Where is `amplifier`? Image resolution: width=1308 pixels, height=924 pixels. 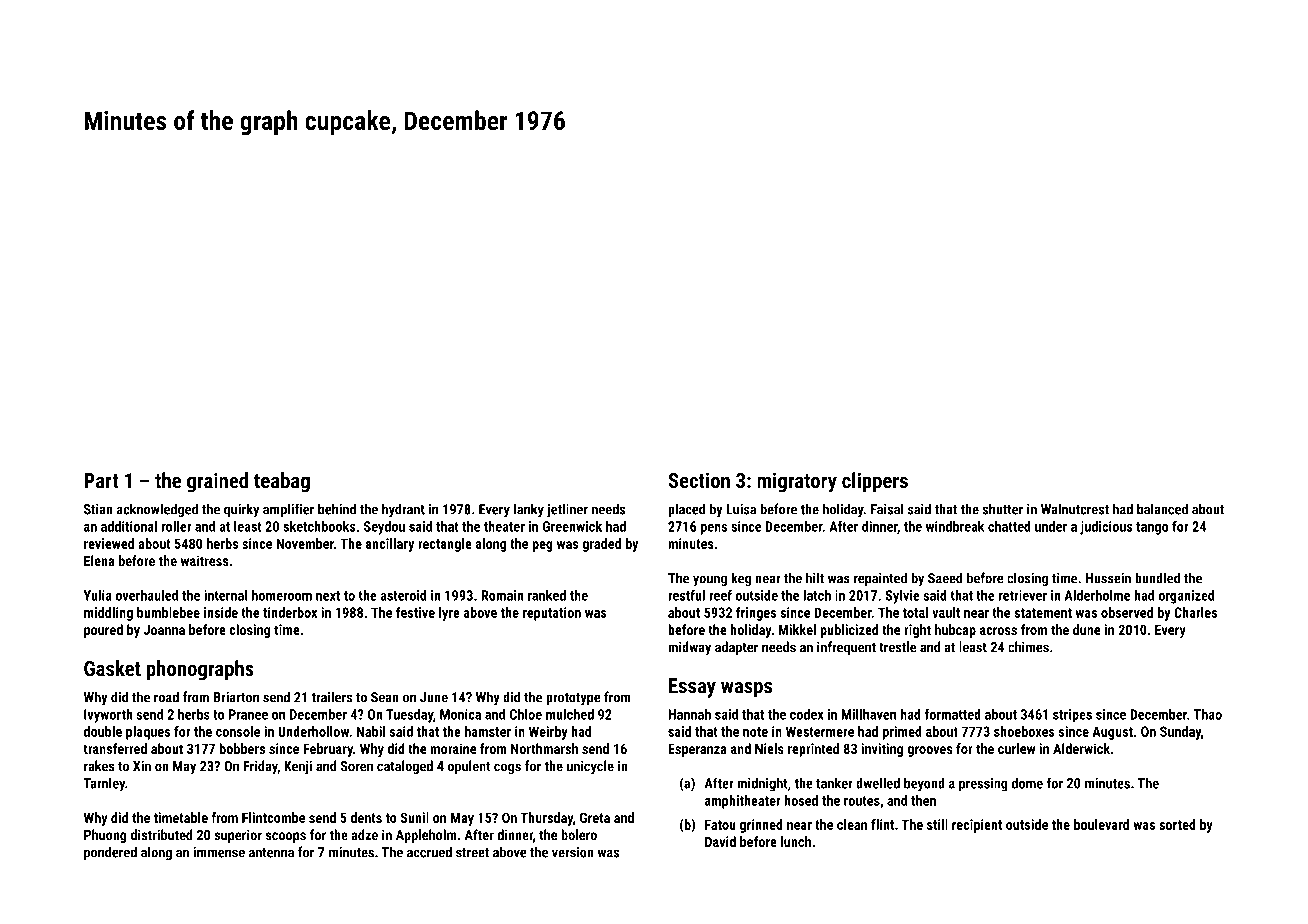 amplifier is located at coordinates (288, 510).
